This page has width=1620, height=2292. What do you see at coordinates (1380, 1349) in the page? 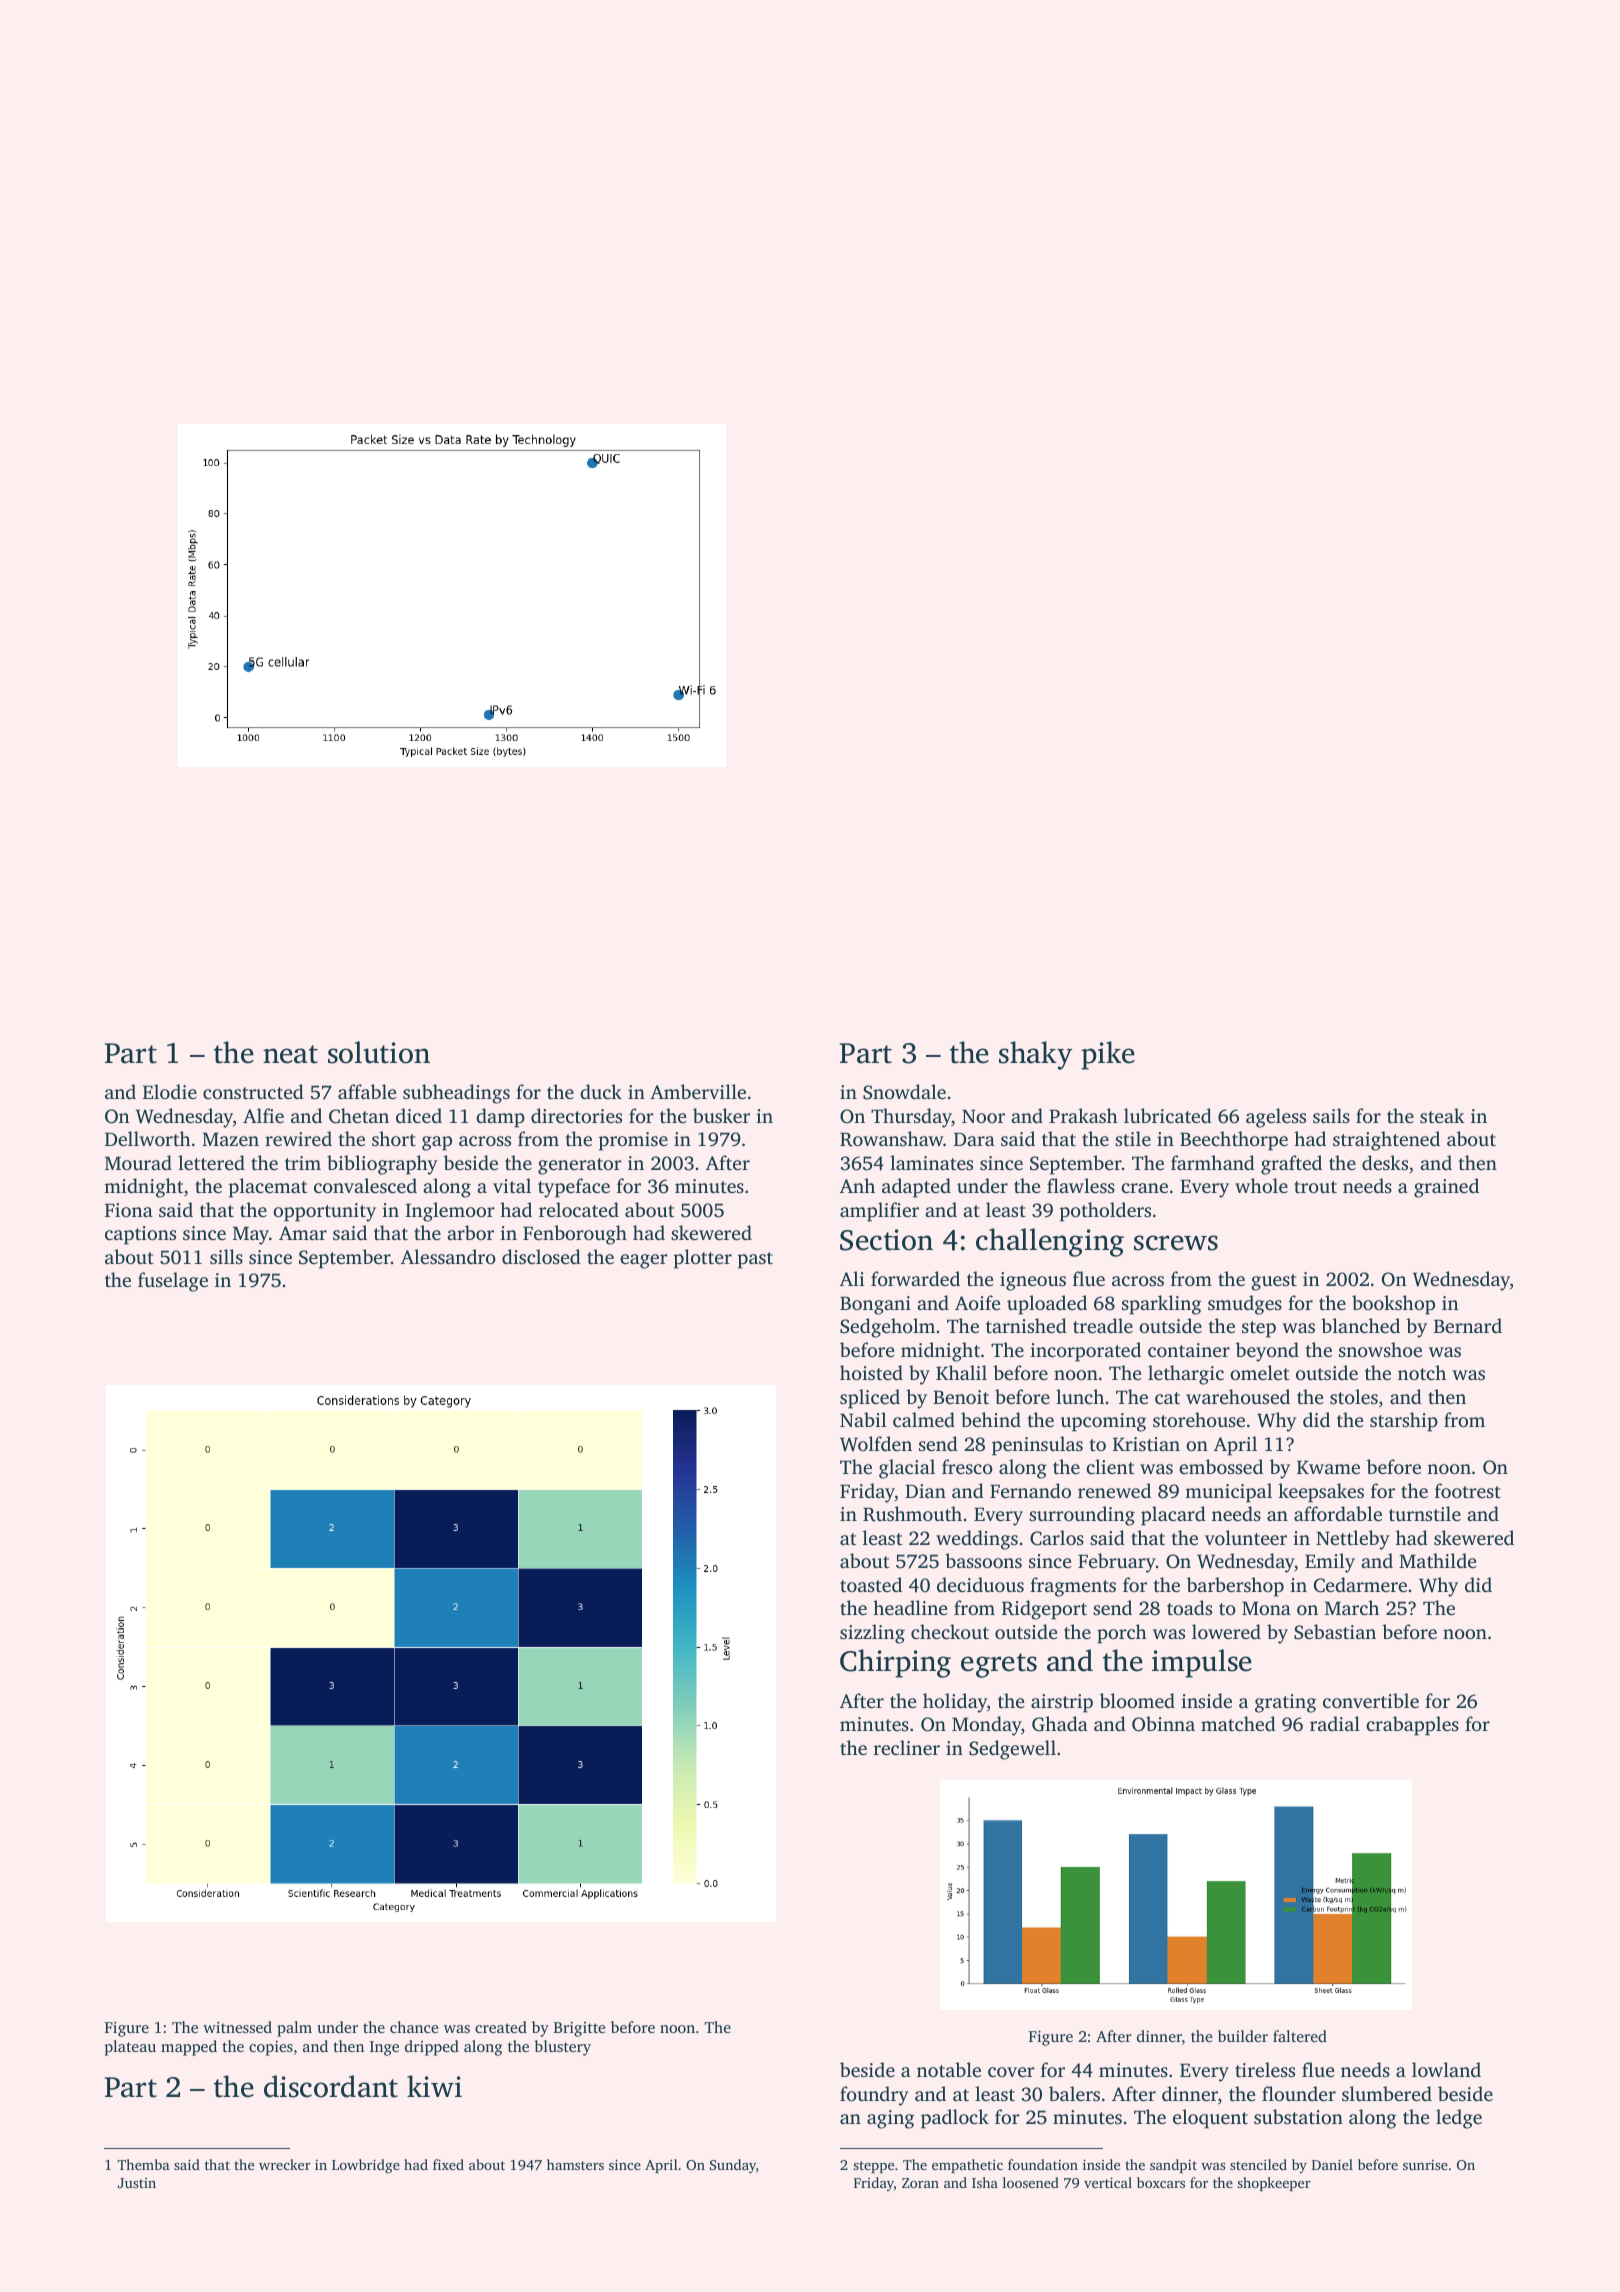
I see `snowshoe` at bounding box center [1380, 1349].
